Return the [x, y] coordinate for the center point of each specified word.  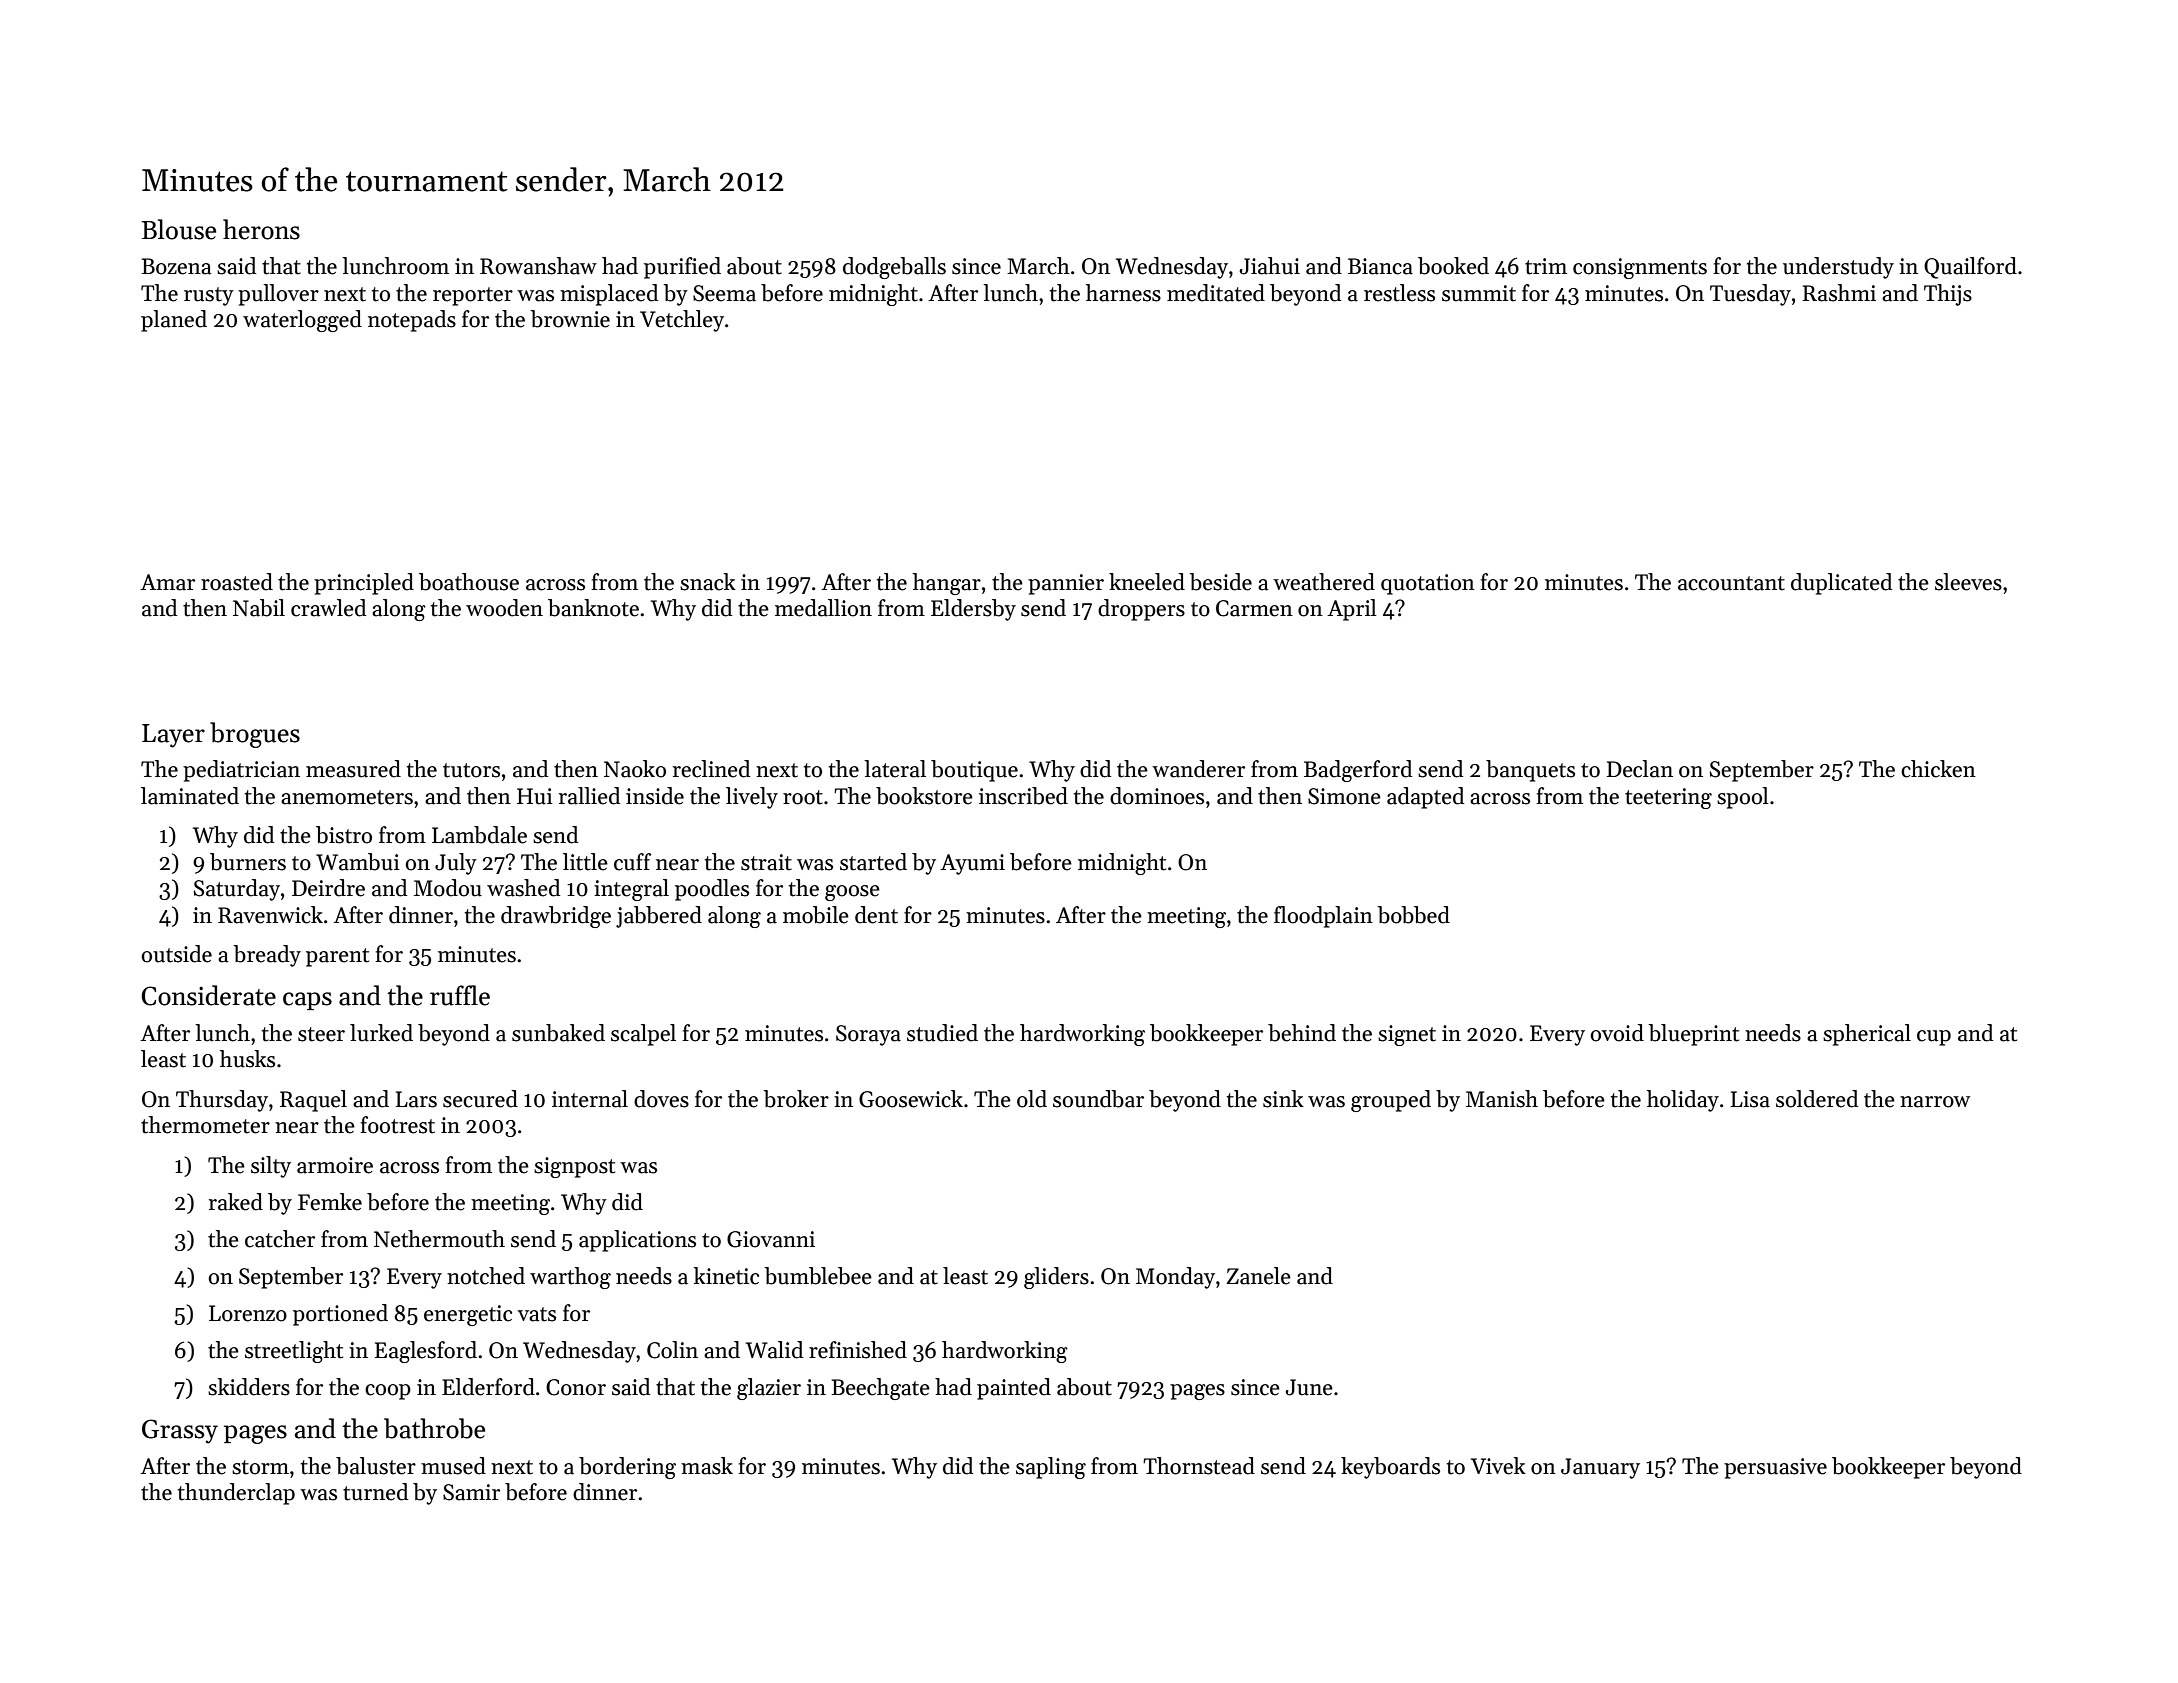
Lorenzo [248, 1313]
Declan [1640, 769]
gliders [1056, 1278]
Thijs [1948, 295]
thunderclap [236, 1494]
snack [708, 582]
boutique [974, 771]
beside [1220, 582]
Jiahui [1270, 266]
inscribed [1023, 796]
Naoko [635, 769]
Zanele [1258, 1276]
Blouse [178, 229]
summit [1479, 293]
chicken [1938, 769]
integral [631, 890]
